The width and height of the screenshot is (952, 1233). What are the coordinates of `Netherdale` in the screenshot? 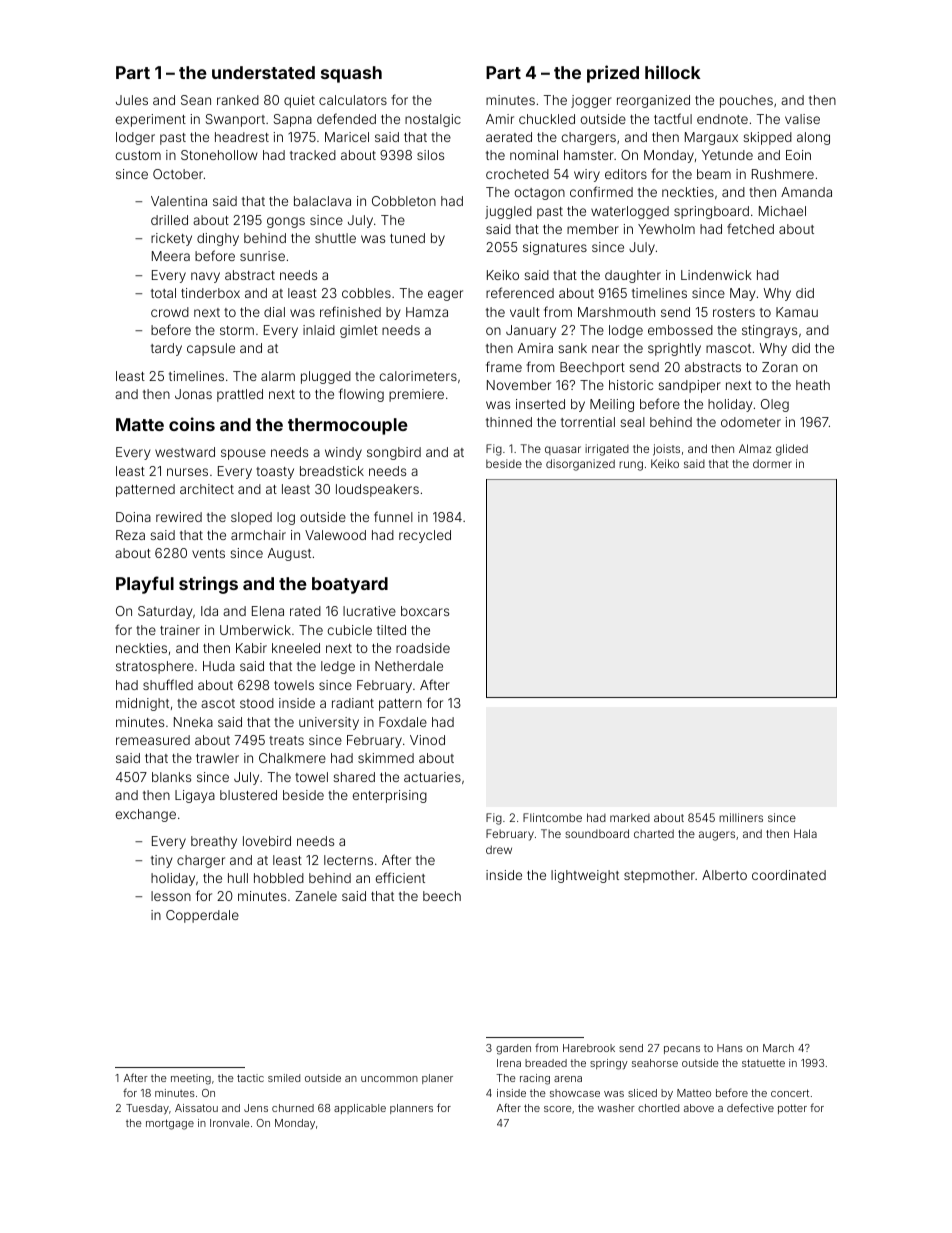 It's located at (409, 666).
